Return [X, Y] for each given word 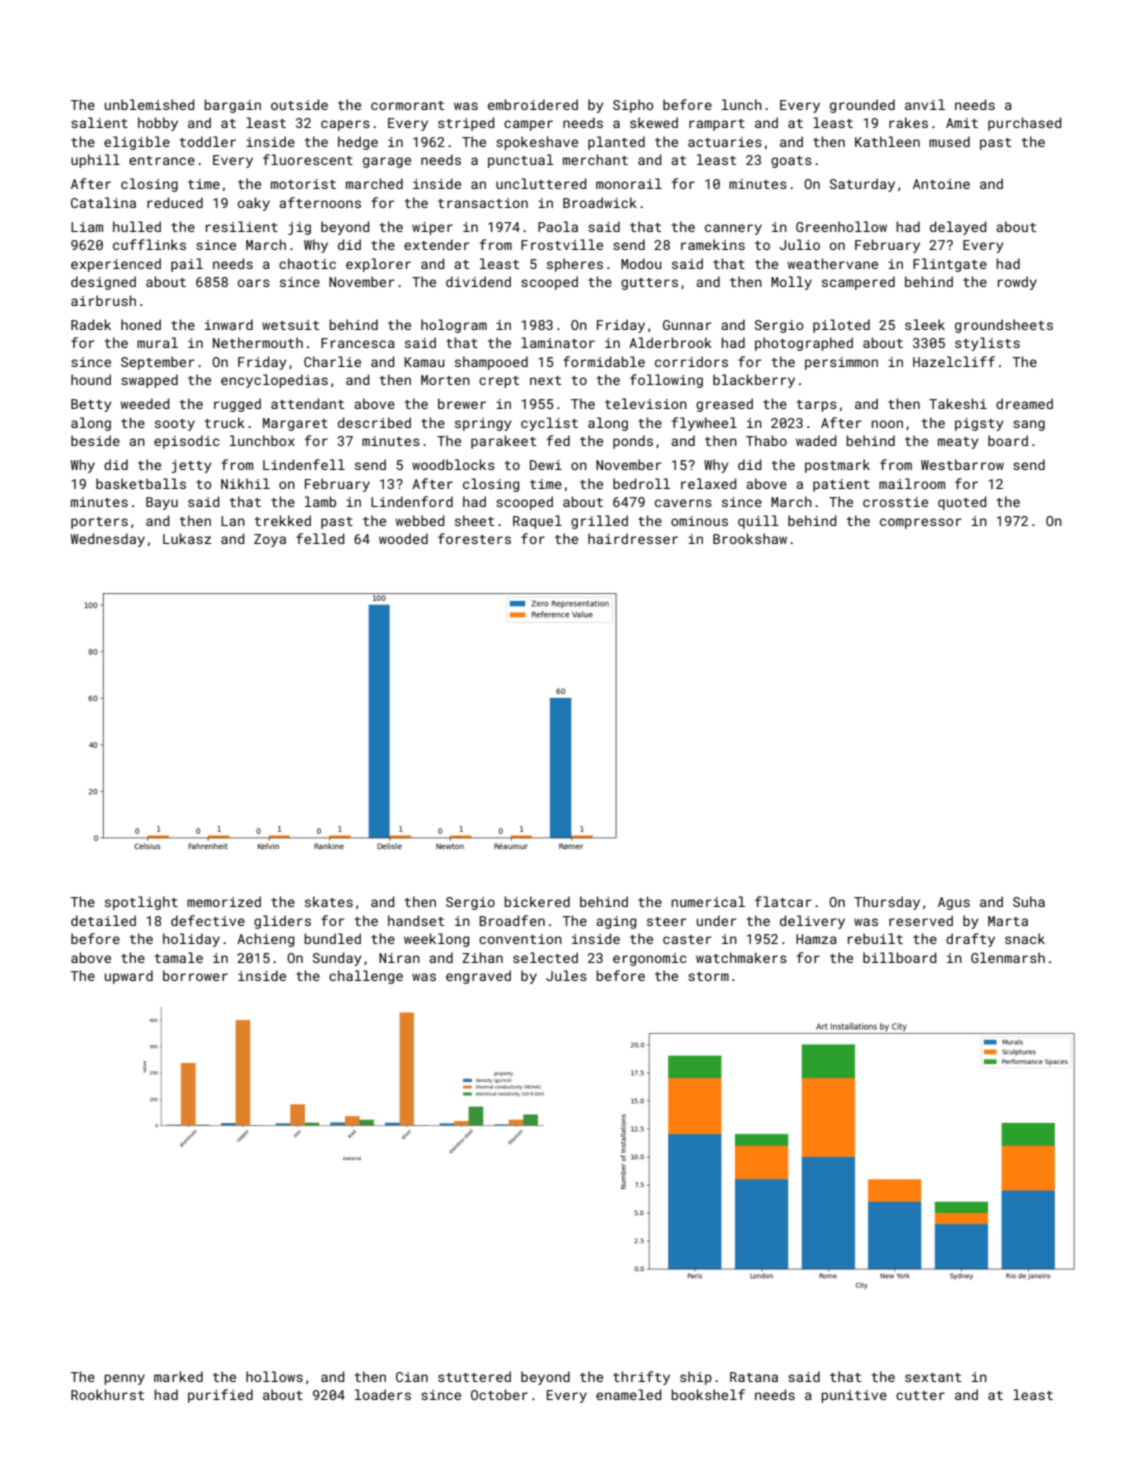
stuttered [474, 1376]
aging [616, 922]
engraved [478, 977]
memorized [224, 901]
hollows [274, 1376]
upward [129, 977]
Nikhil [245, 483]
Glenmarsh [1008, 957]
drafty [970, 940]
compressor [920, 523]
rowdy [1017, 283]
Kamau [424, 362]
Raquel [537, 522]
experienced [116, 265]
